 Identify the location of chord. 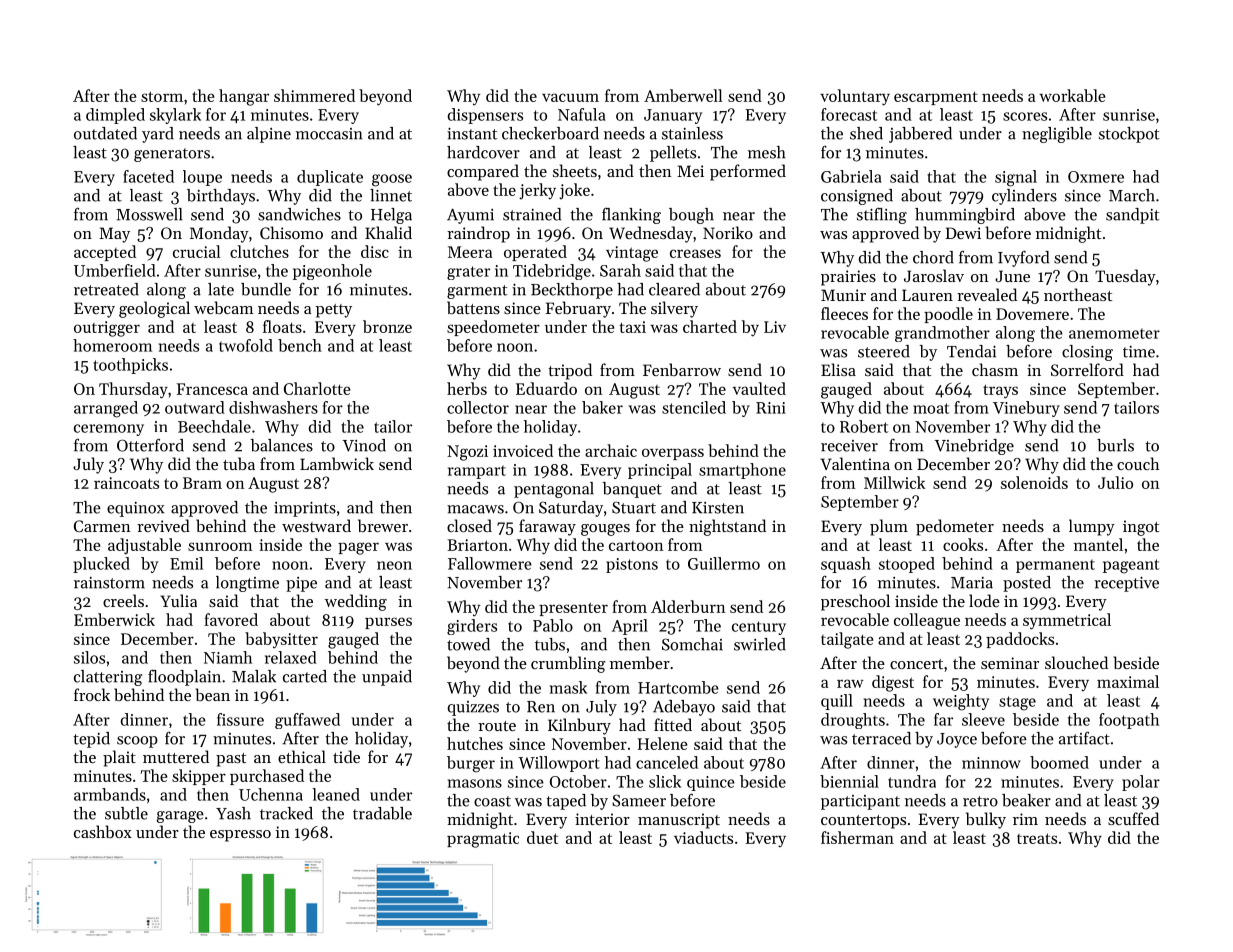
(933, 257).
